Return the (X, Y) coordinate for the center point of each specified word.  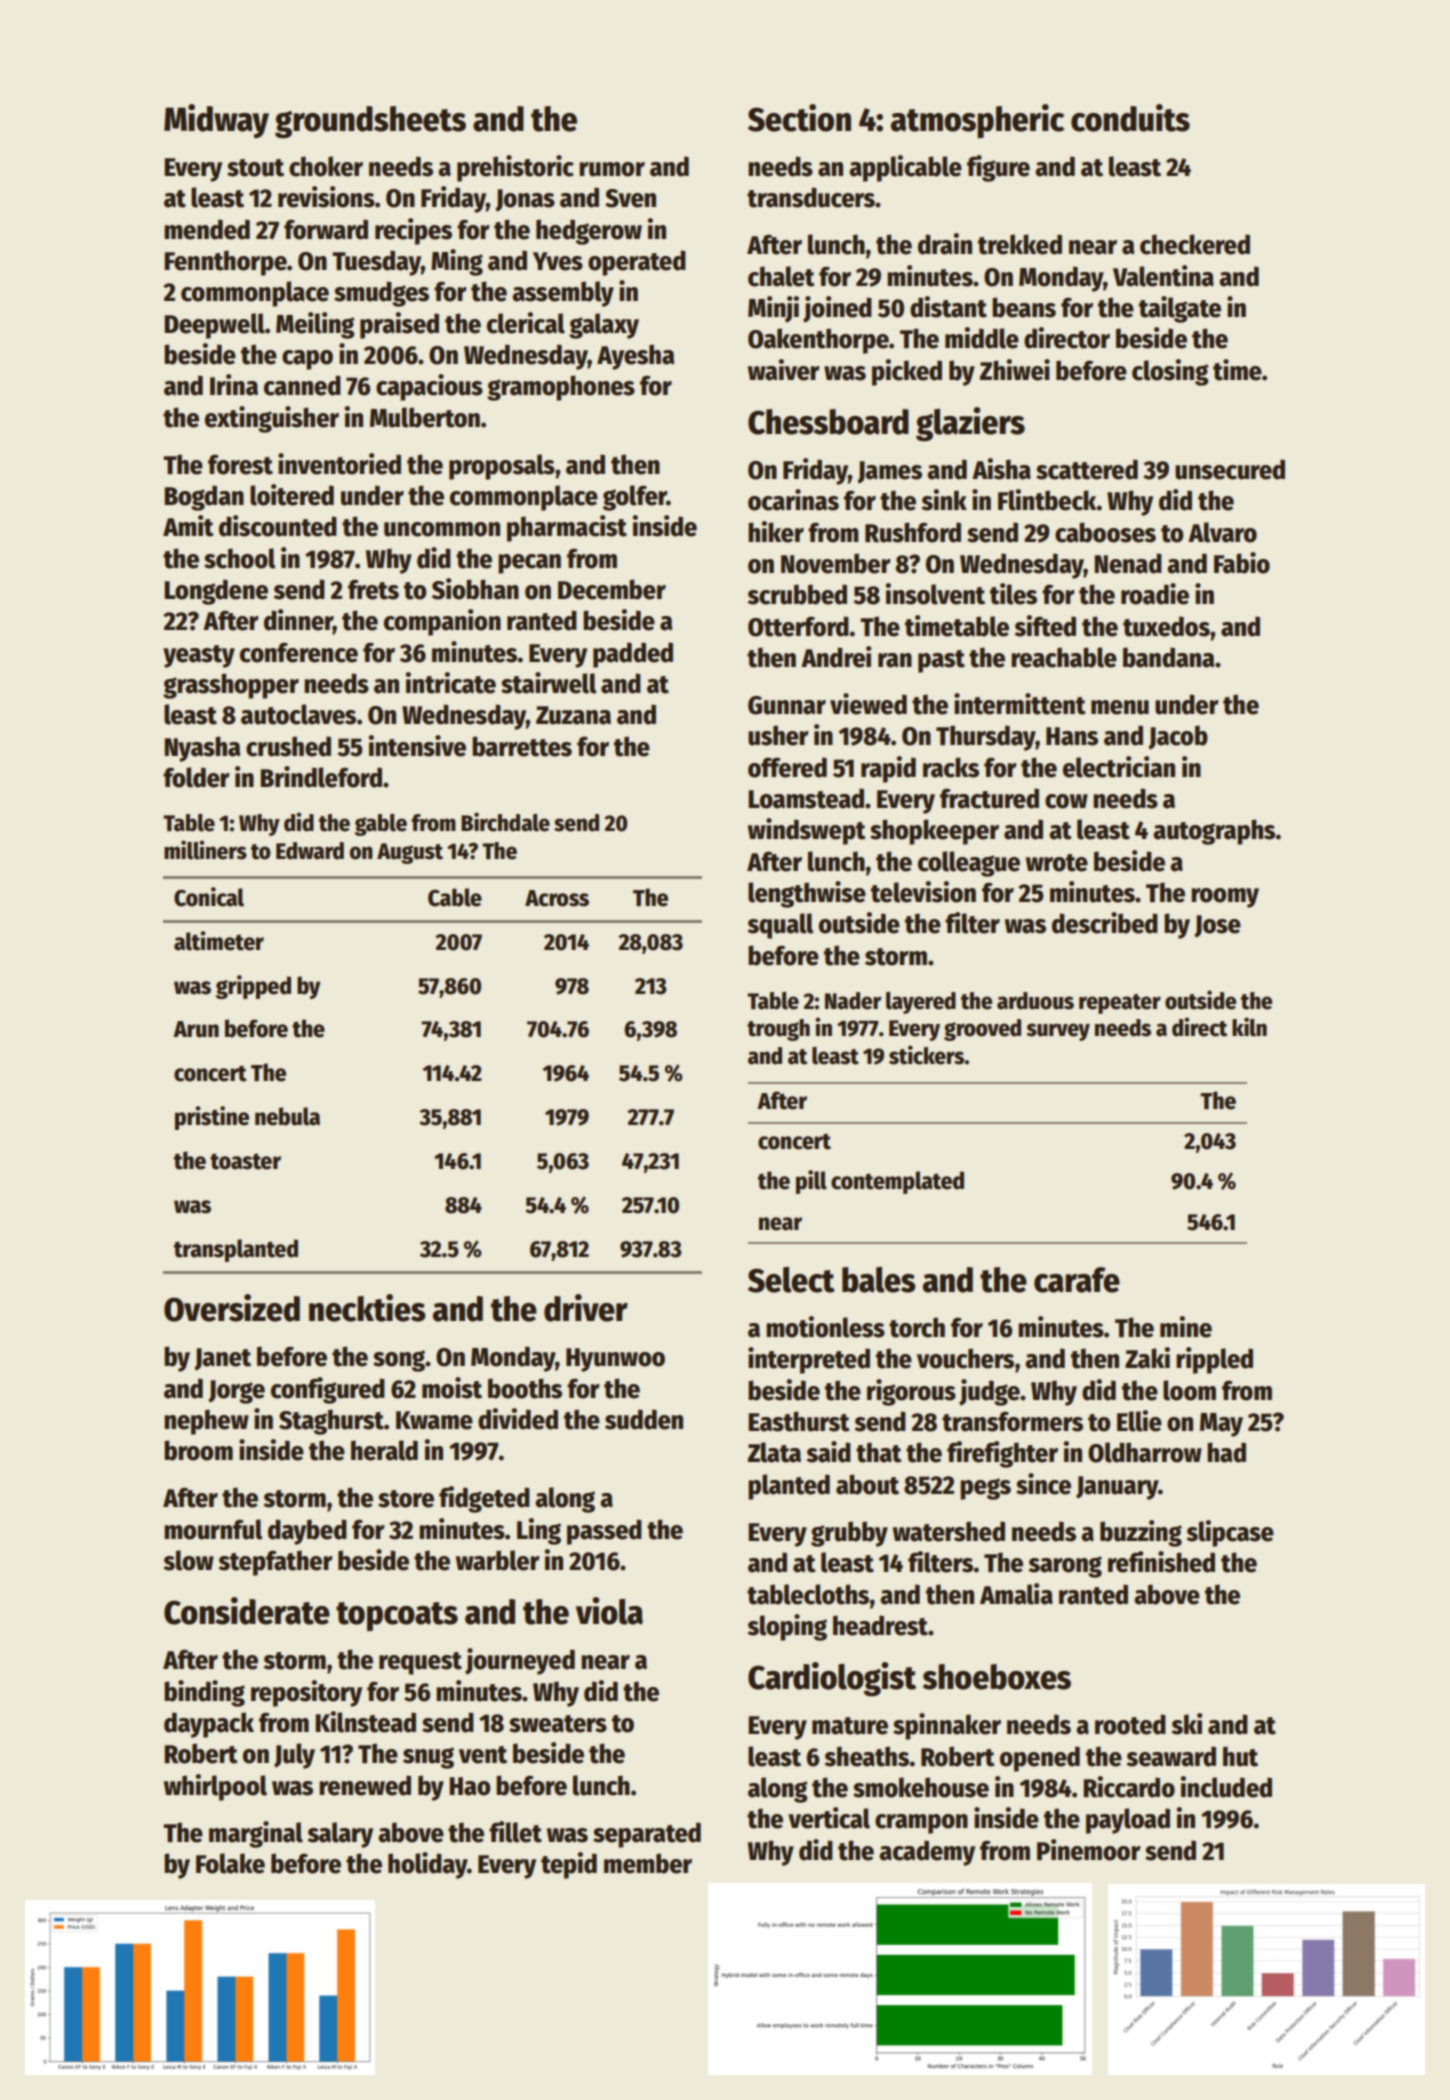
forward (326, 229)
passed (604, 1532)
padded (633, 655)
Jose (1217, 926)
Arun (196, 1029)
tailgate (1180, 309)
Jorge (236, 1392)
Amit (188, 526)
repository (306, 1693)
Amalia (1016, 1594)
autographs (1214, 832)
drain (945, 244)
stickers (926, 1055)
